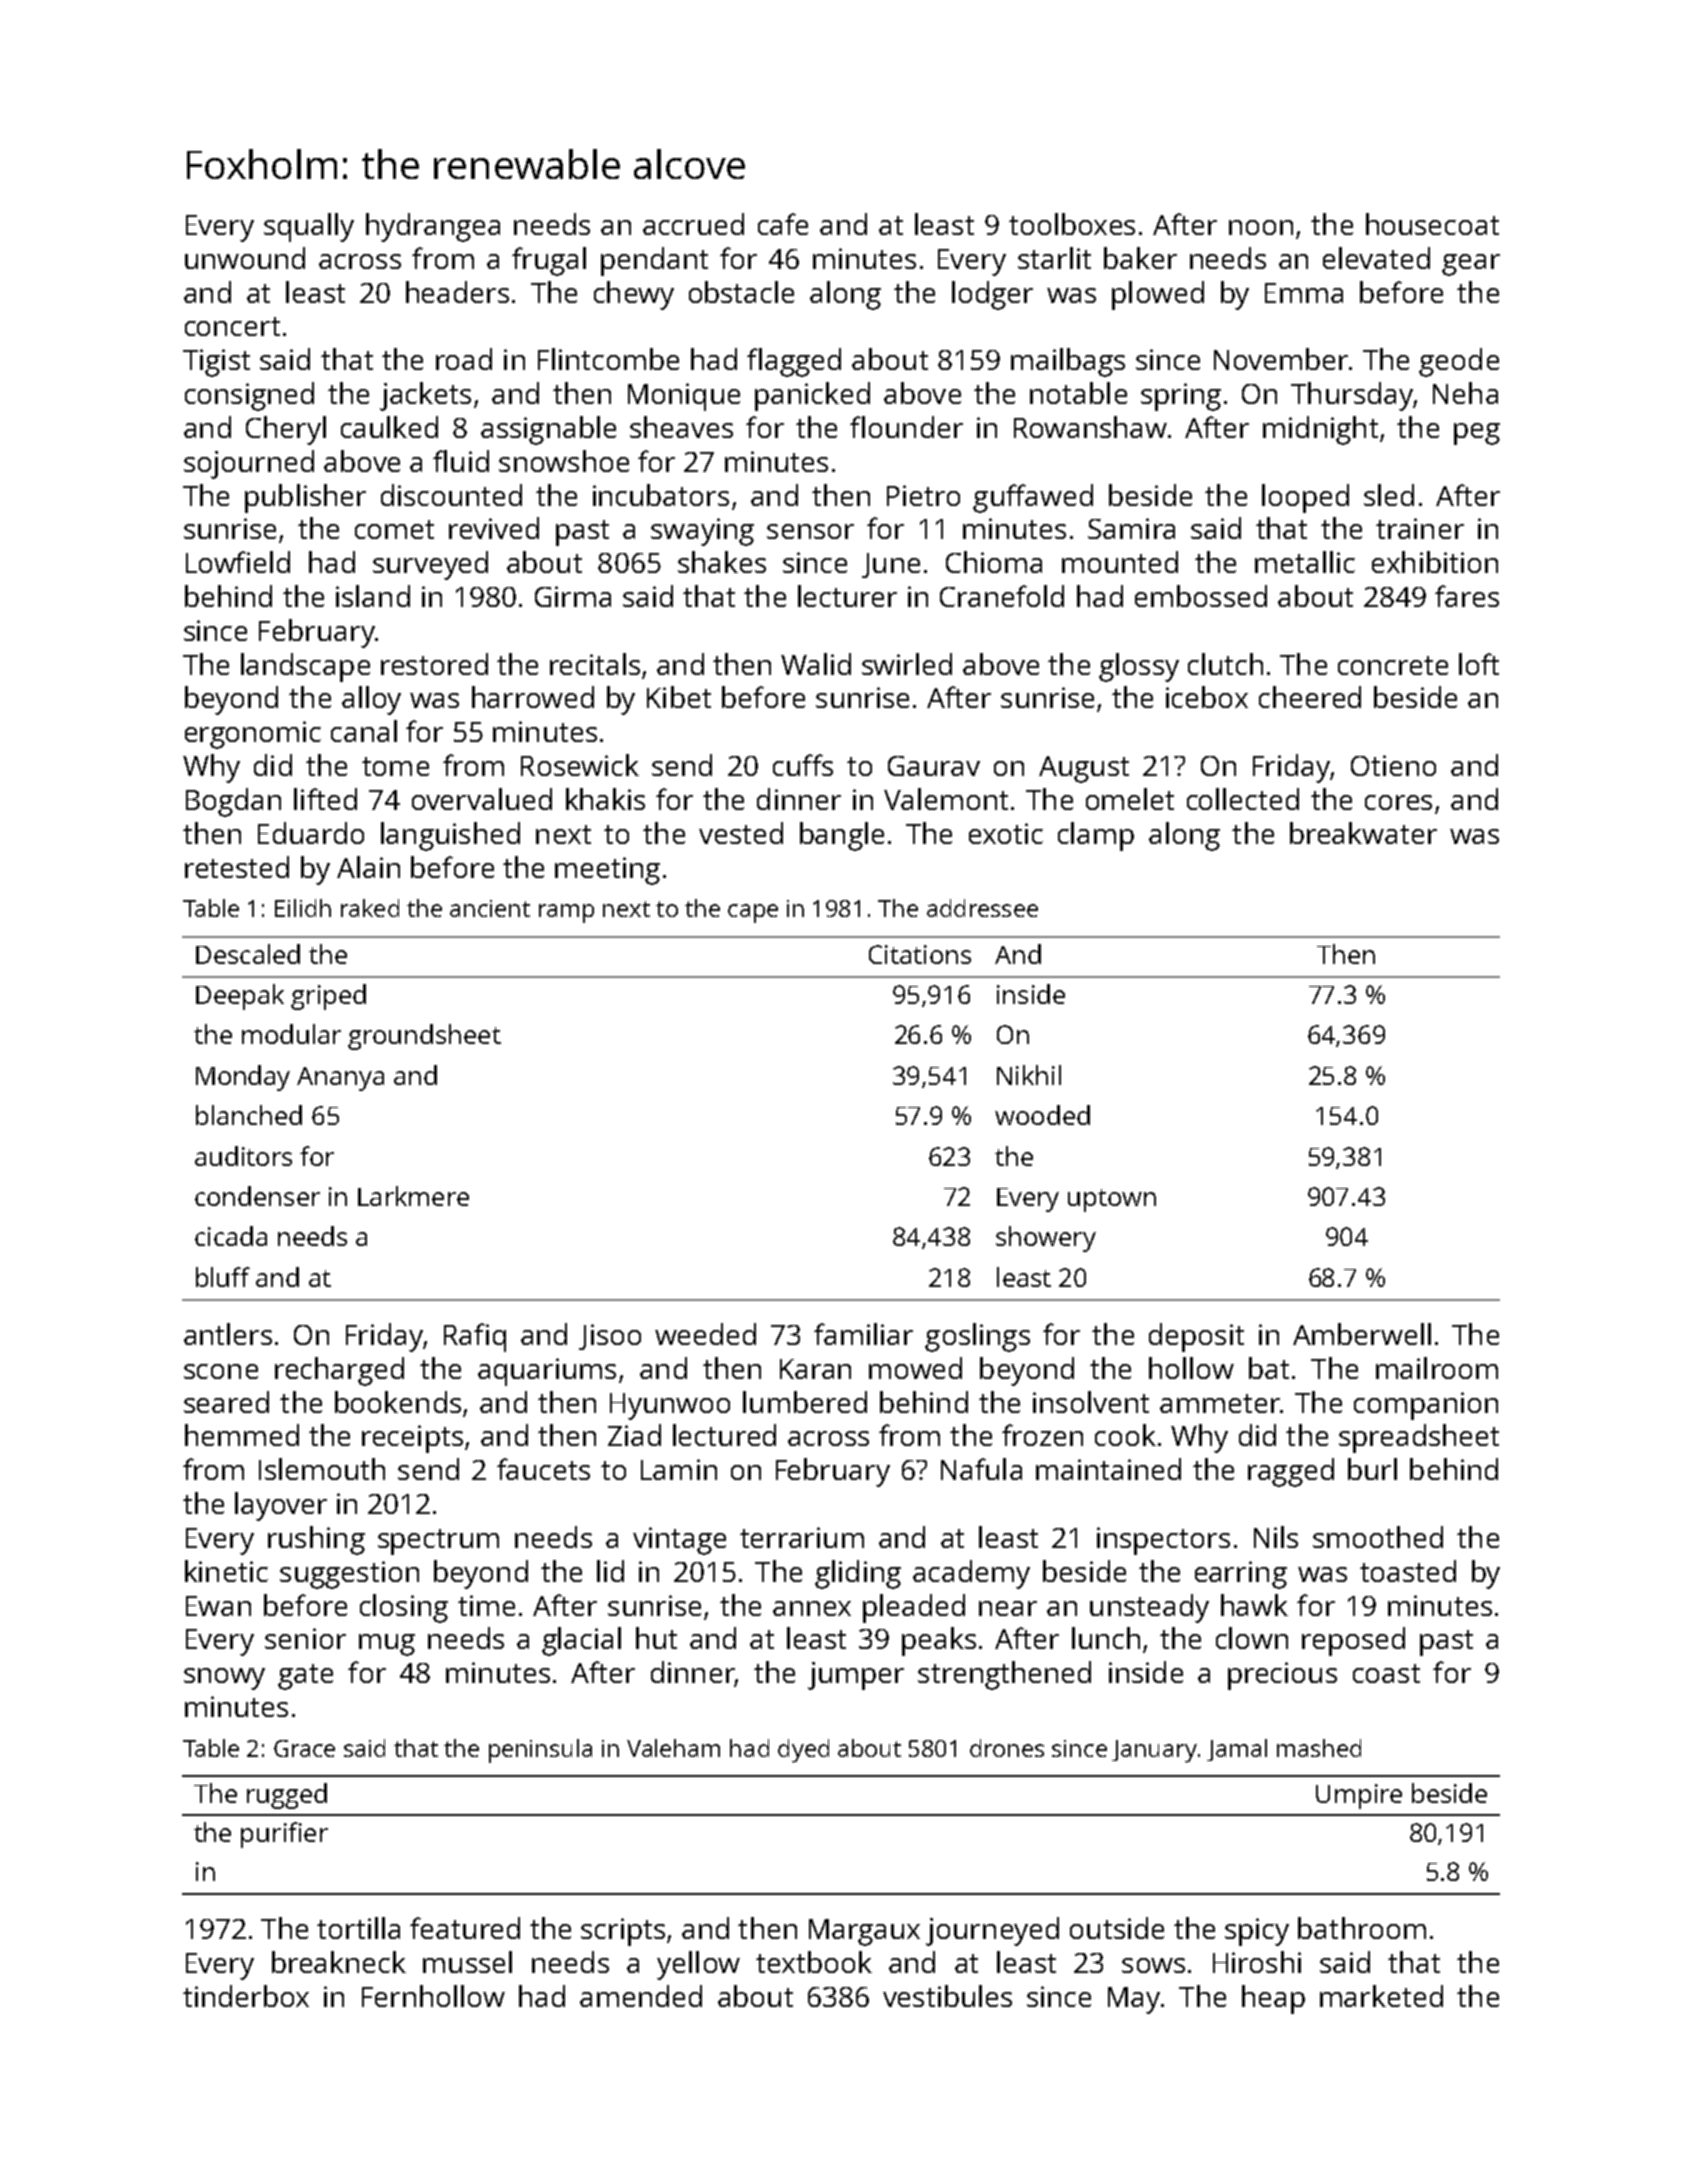  I want to click on hydrangea, so click(433, 227).
